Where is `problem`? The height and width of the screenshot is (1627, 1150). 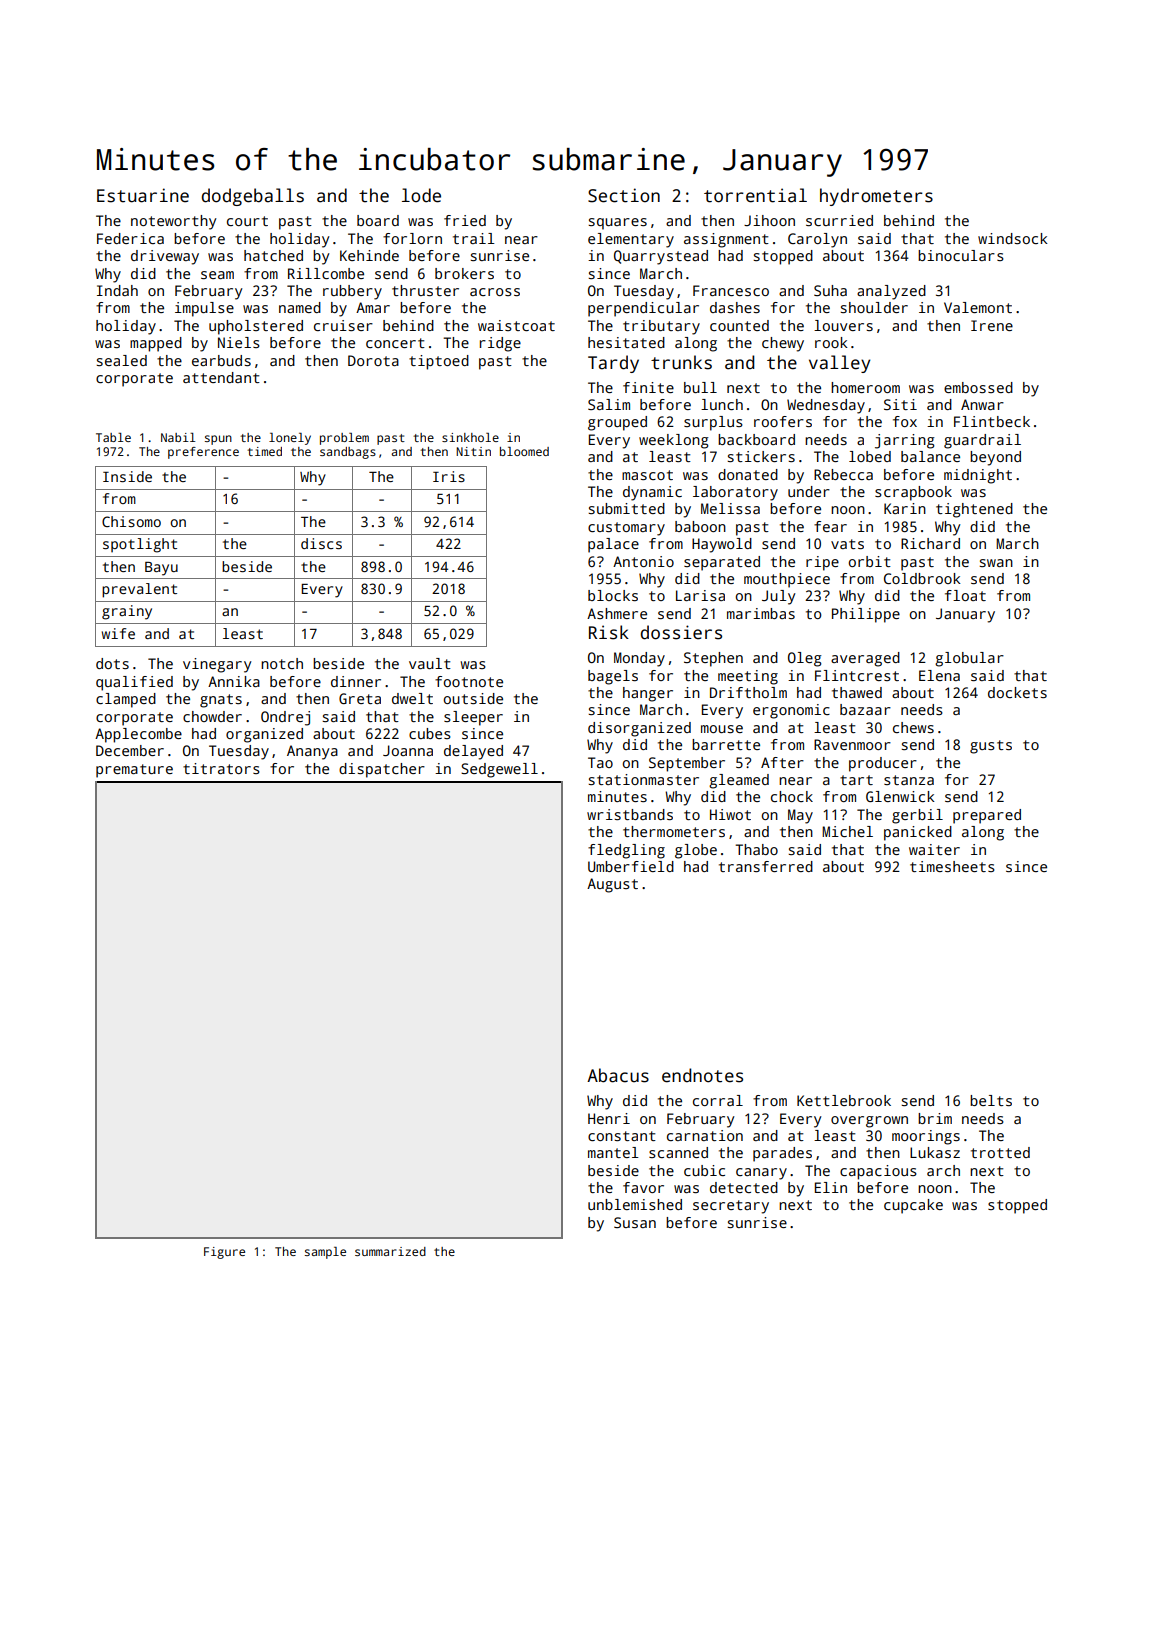
problem is located at coordinates (344, 439).
